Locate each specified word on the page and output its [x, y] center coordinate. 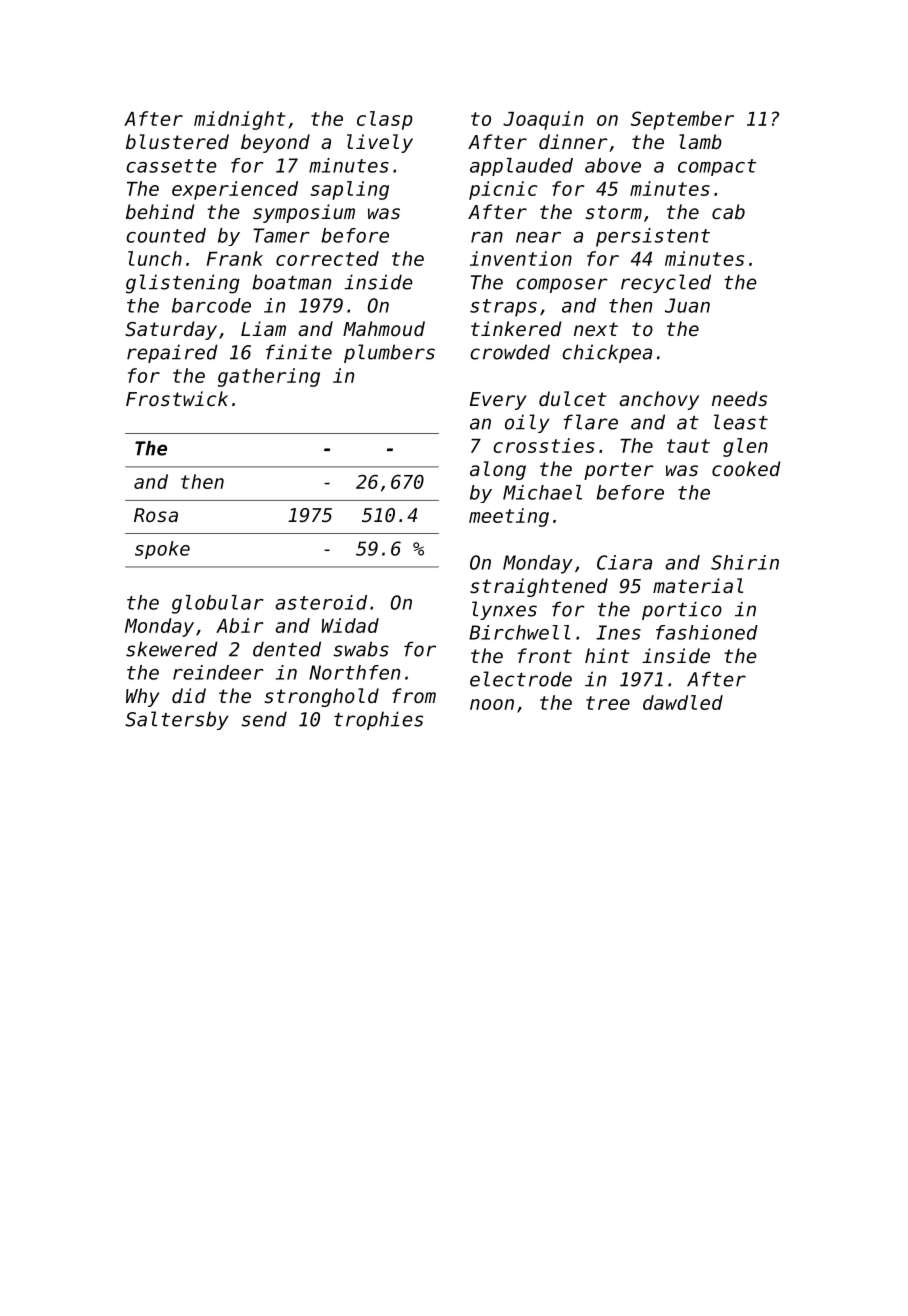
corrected [327, 258]
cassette [171, 166]
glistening [183, 284]
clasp [385, 120]
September [682, 120]
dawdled [683, 702]
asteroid [321, 602]
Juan [687, 305]
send [264, 719]
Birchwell [520, 632]
